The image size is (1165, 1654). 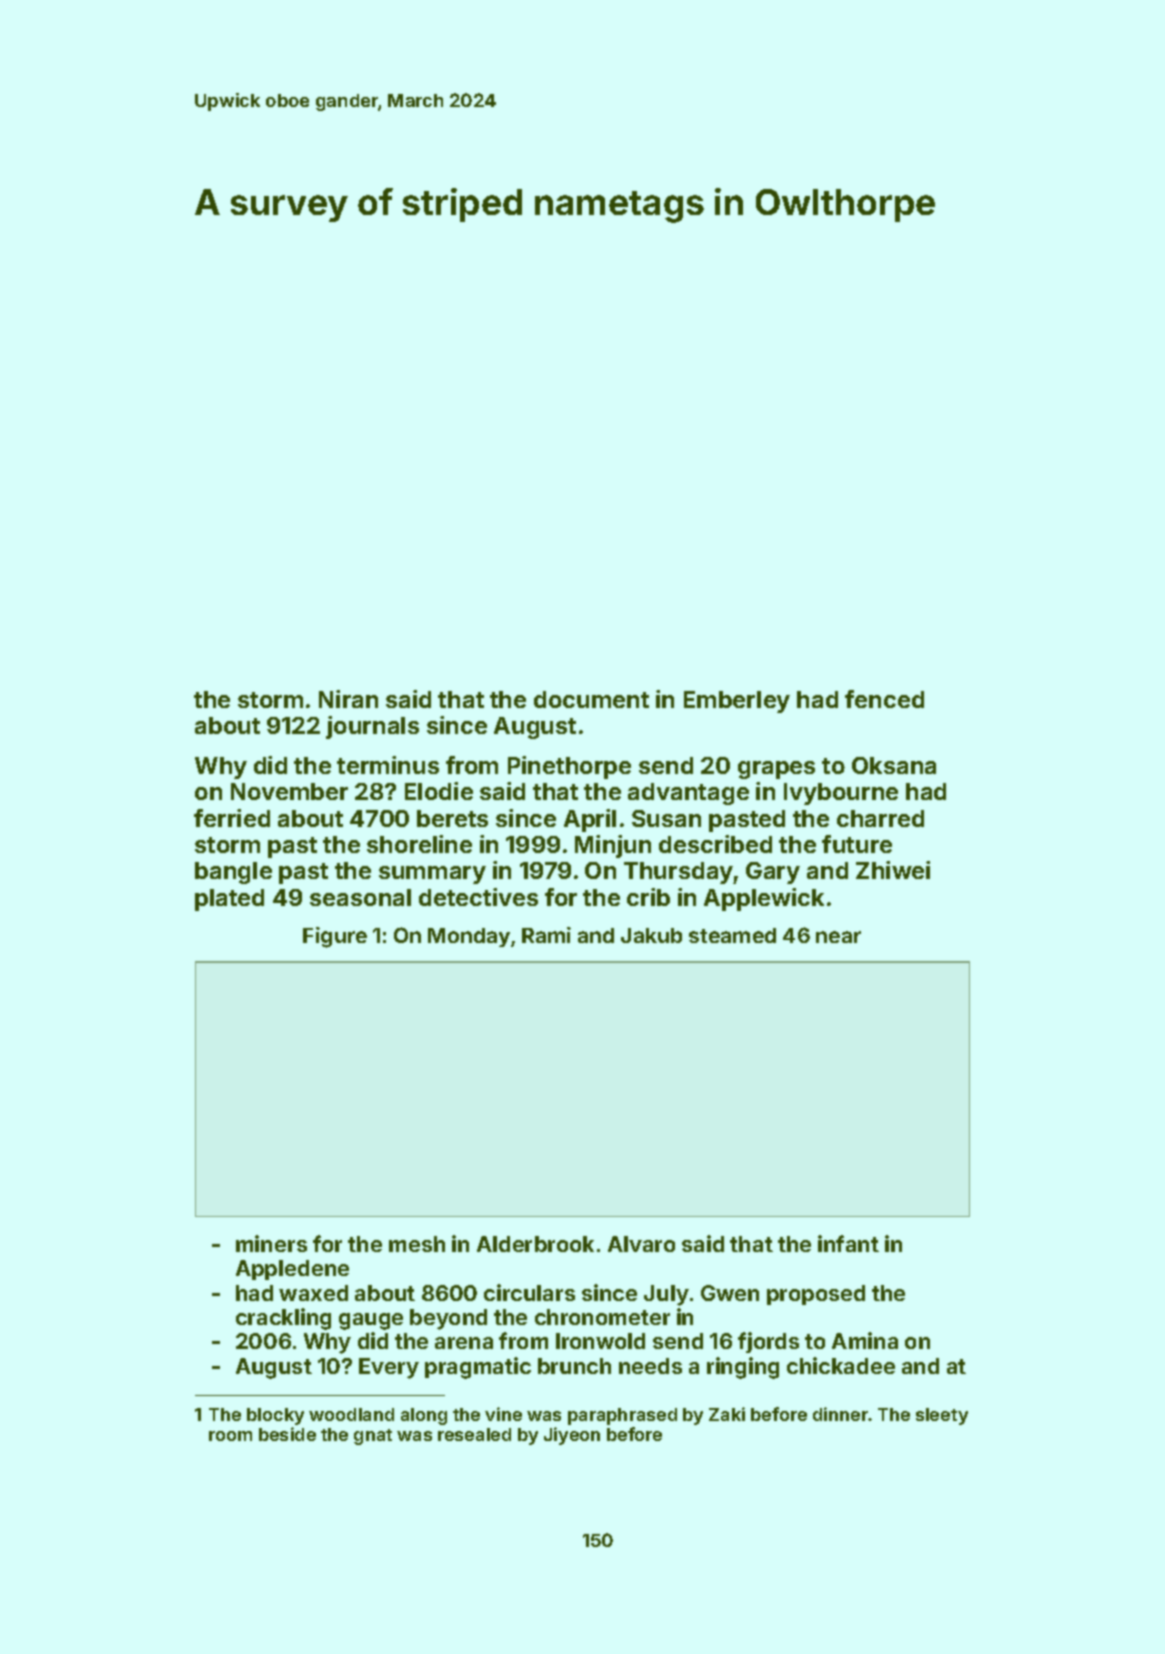 I want to click on Rami, so click(x=546, y=935).
